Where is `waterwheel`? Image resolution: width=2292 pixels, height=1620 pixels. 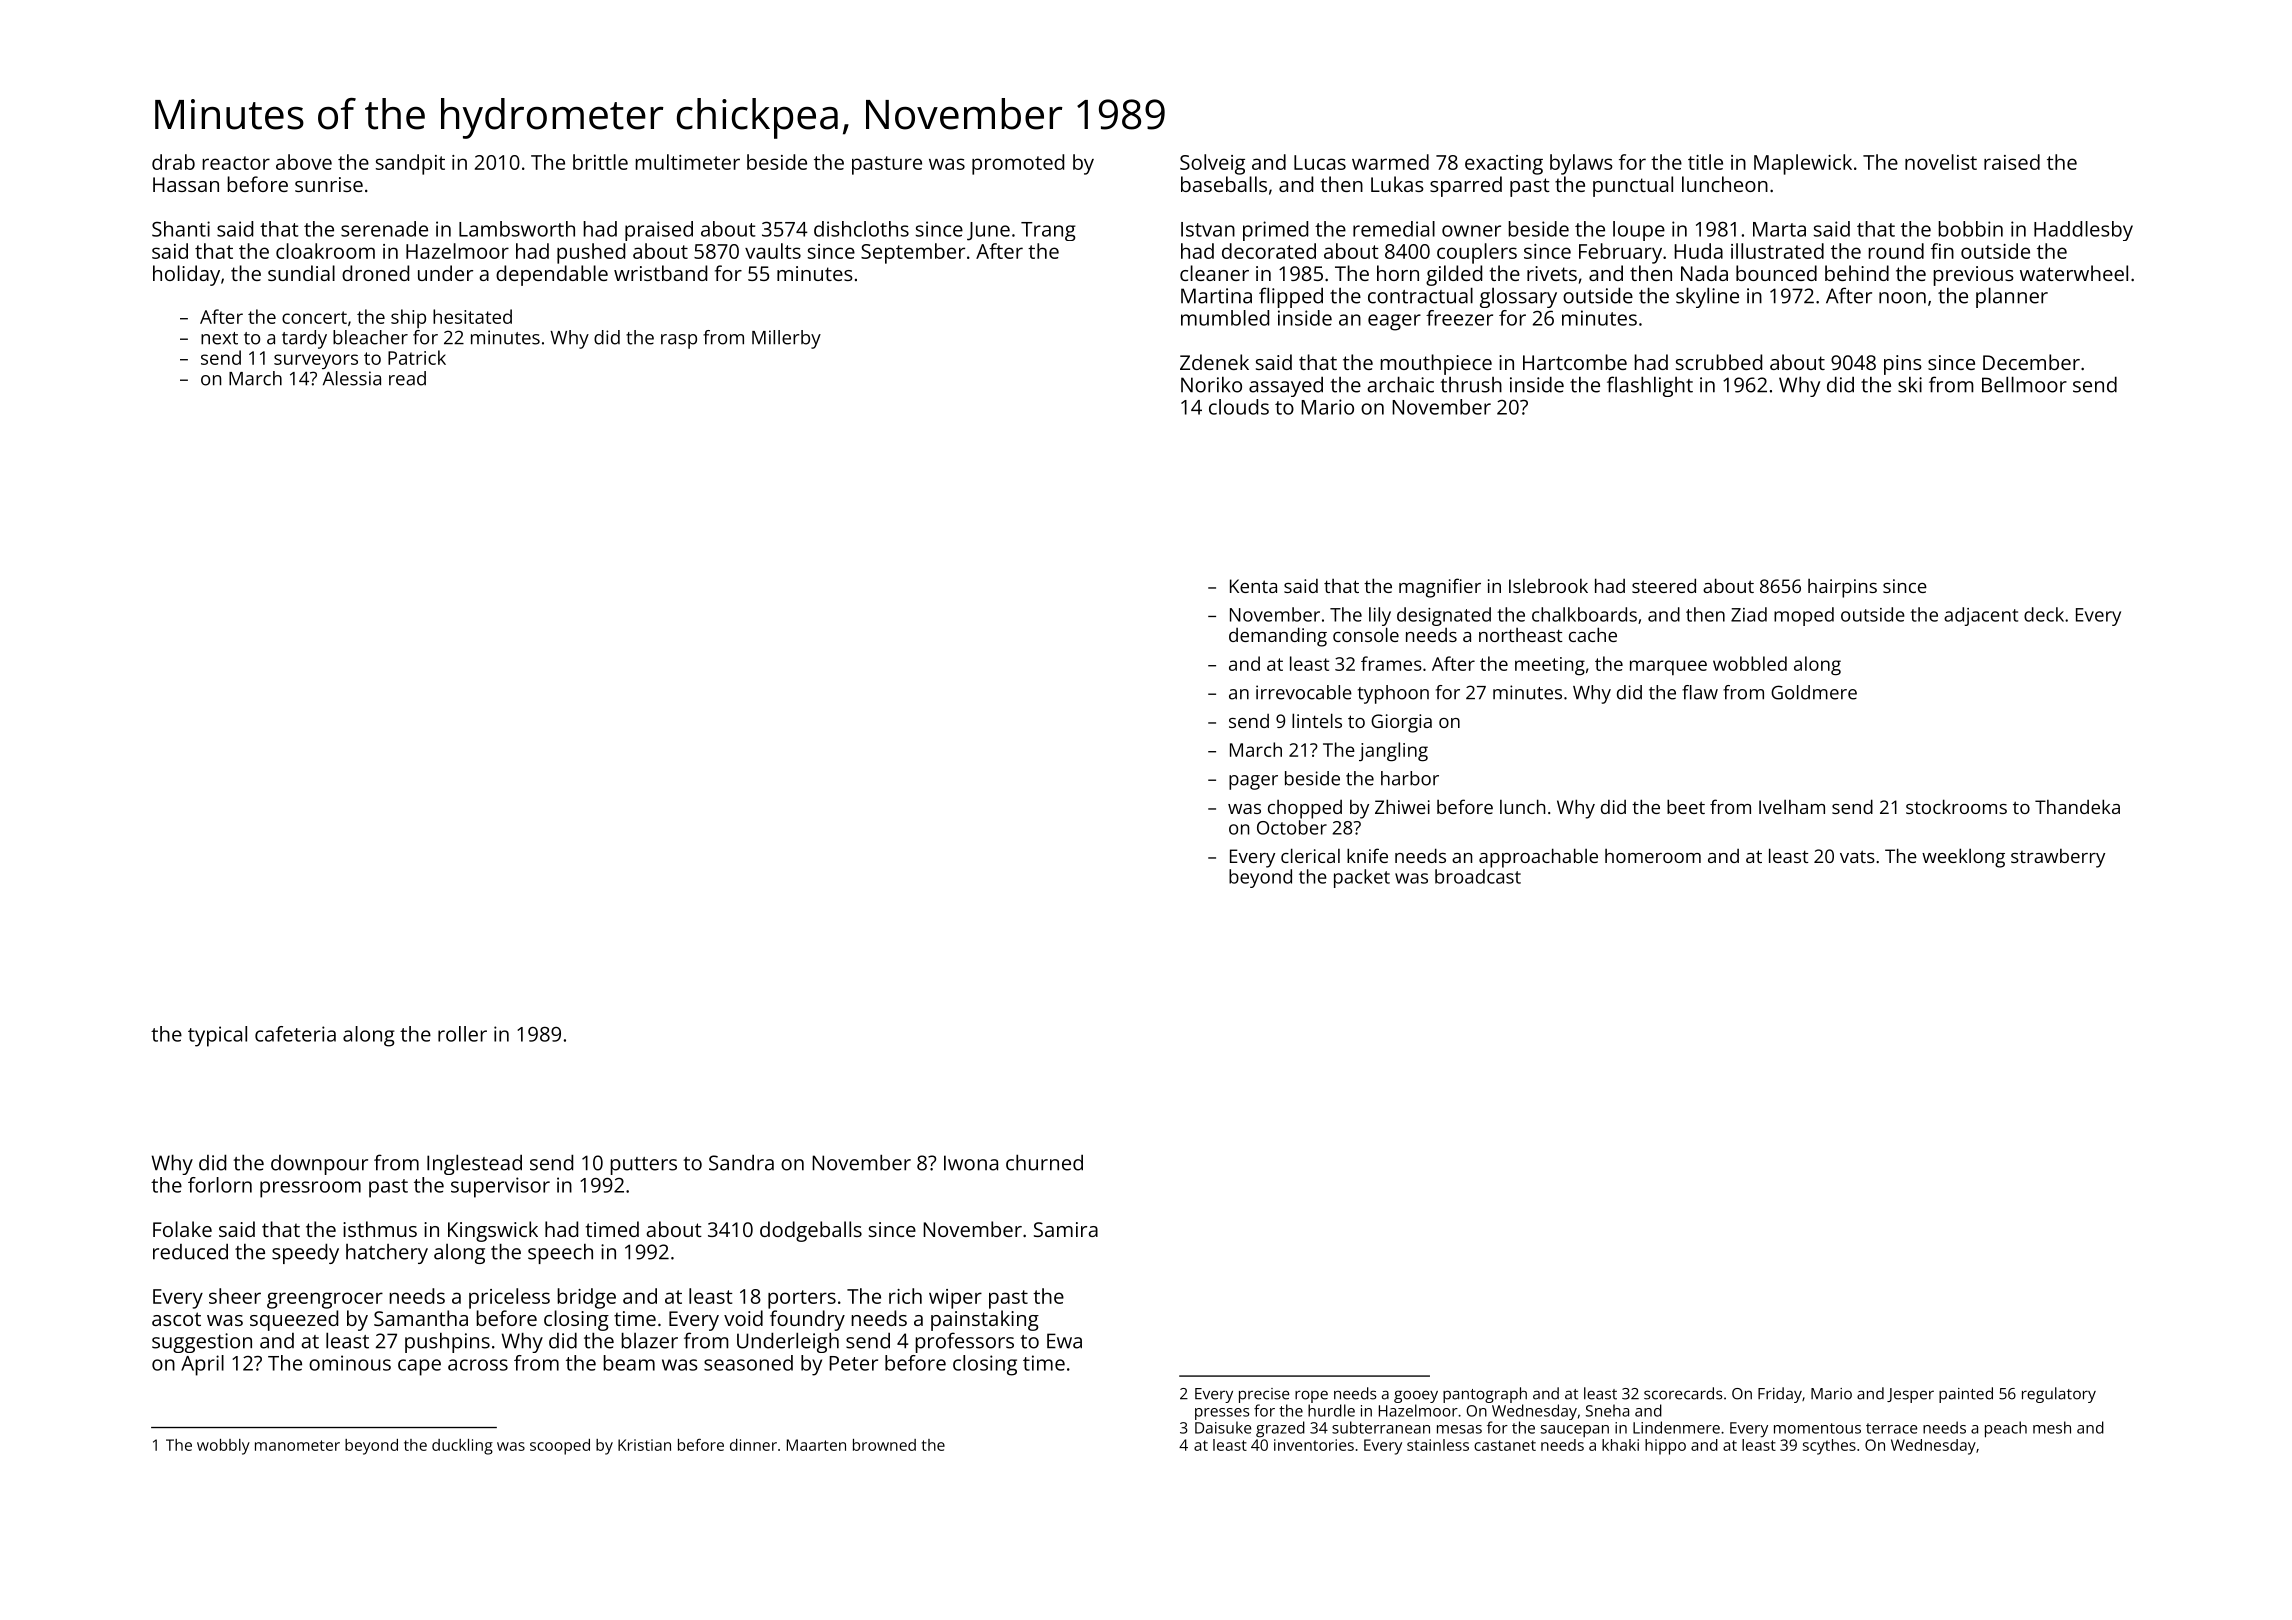 waterwheel is located at coordinates (2074, 273).
